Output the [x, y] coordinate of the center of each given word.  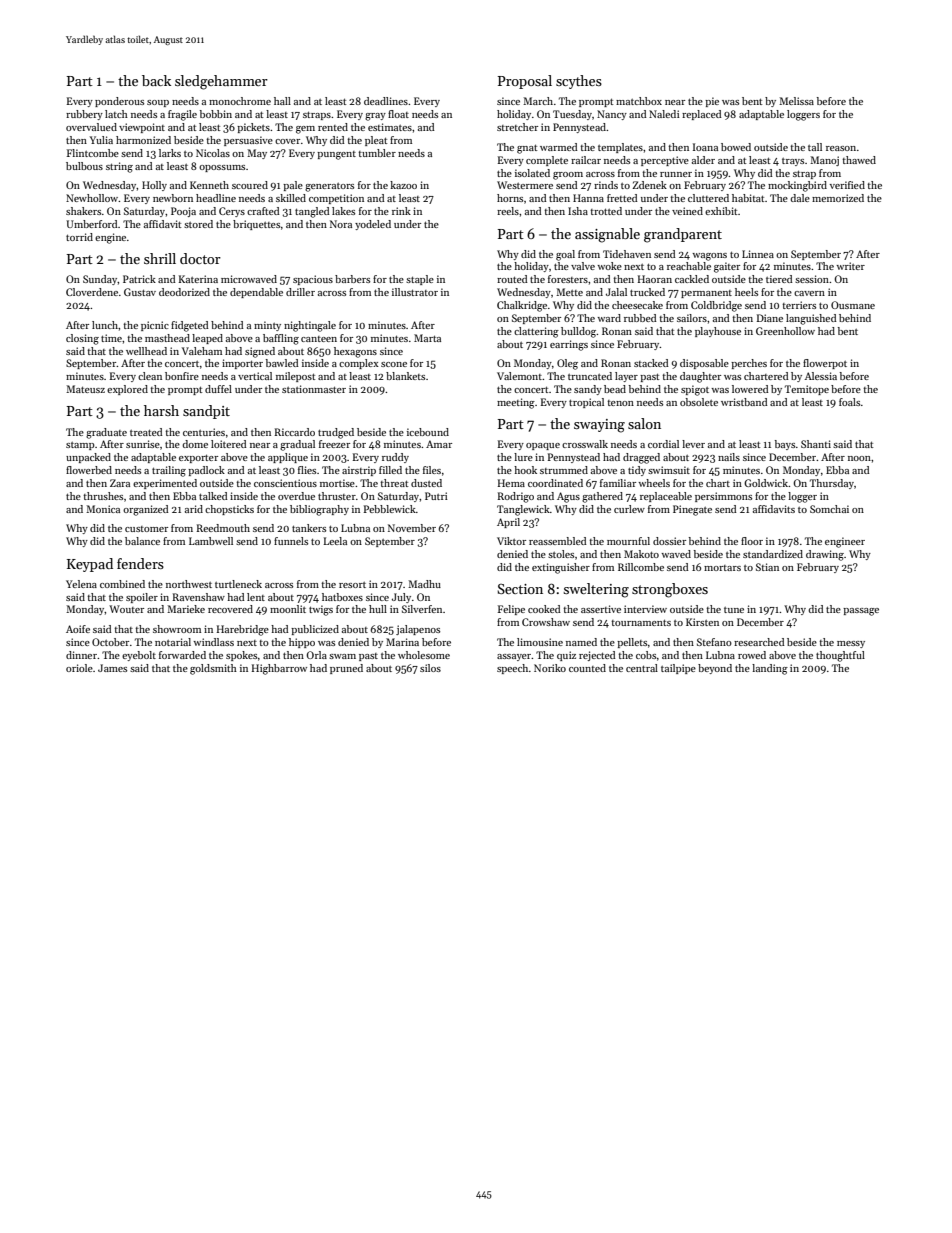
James [112, 668]
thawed [859, 160]
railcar [586, 160]
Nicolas [213, 153]
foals [849, 402]
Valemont [519, 376]
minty [267, 326]
